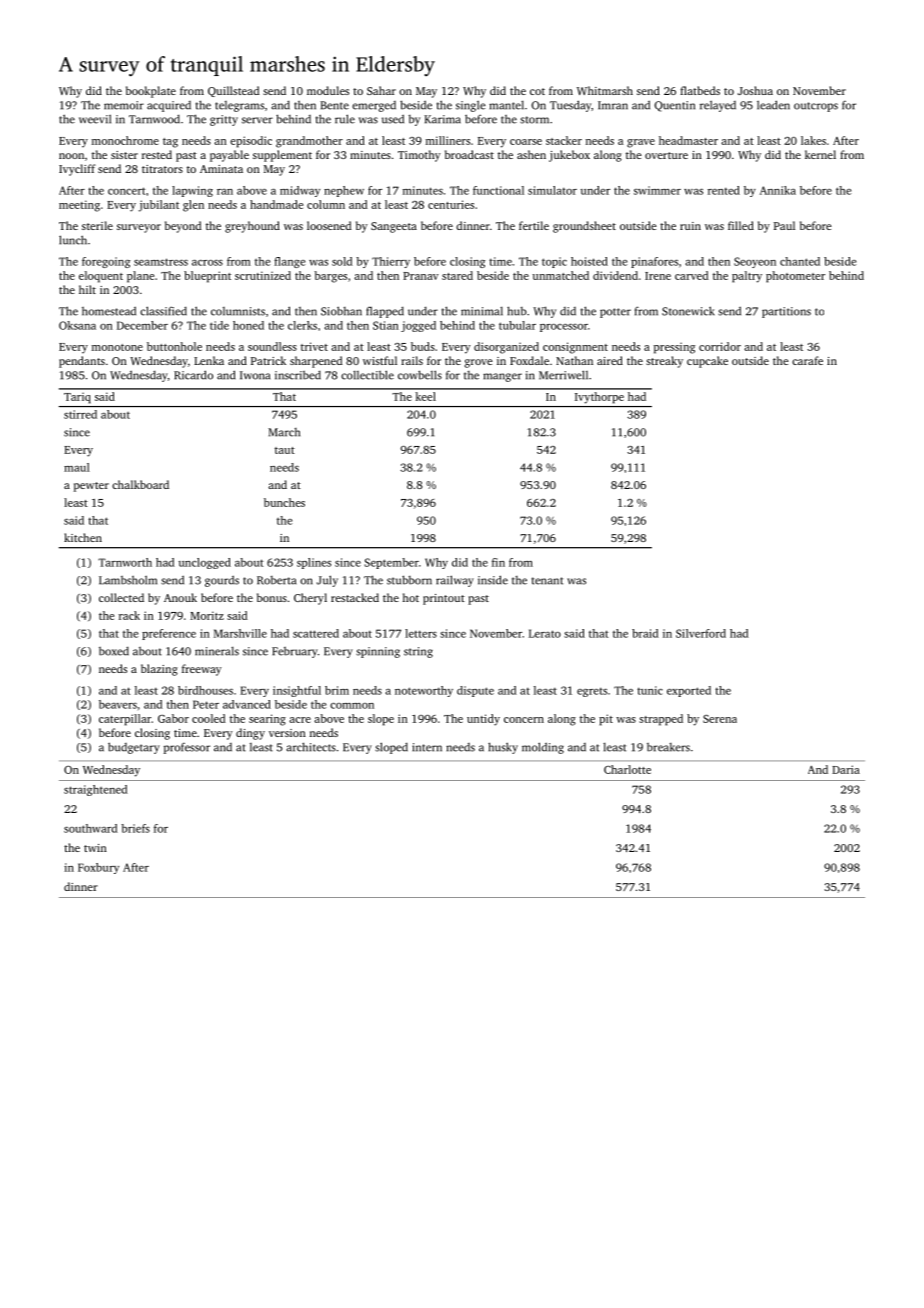  I want to click on March, so click(284, 432).
